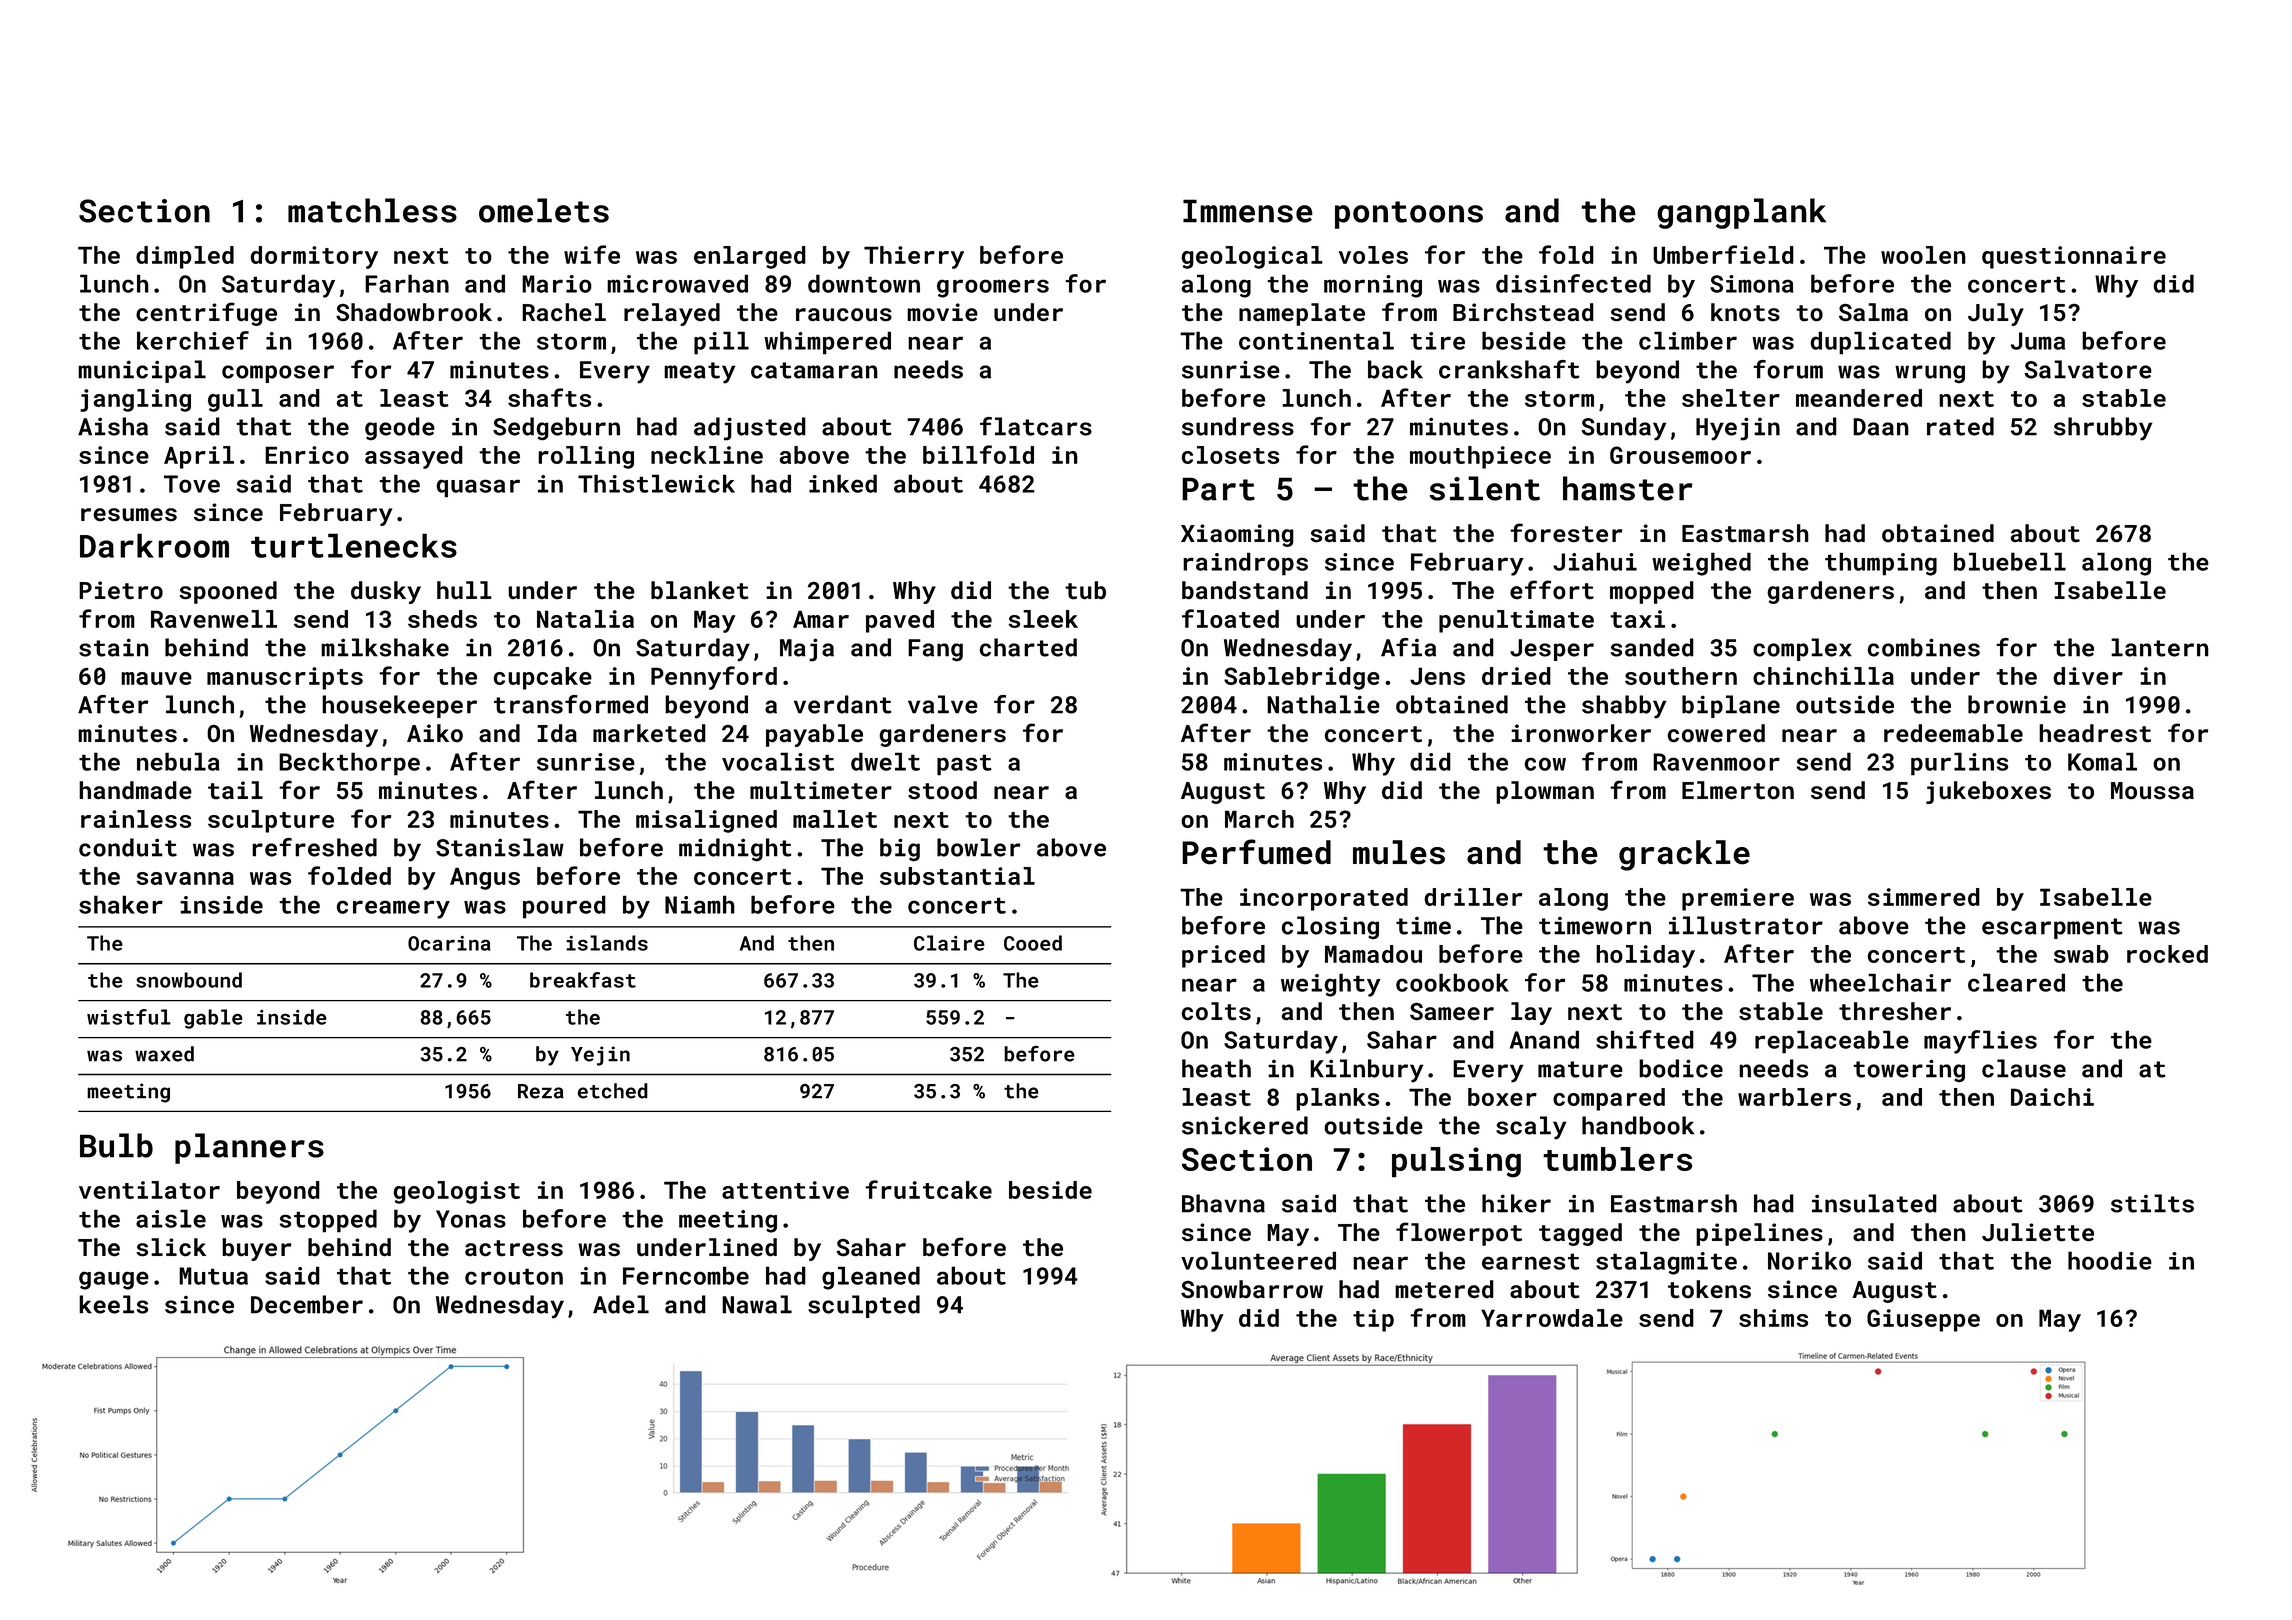  What do you see at coordinates (372, 210) in the page?
I see `matchless` at bounding box center [372, 210].
